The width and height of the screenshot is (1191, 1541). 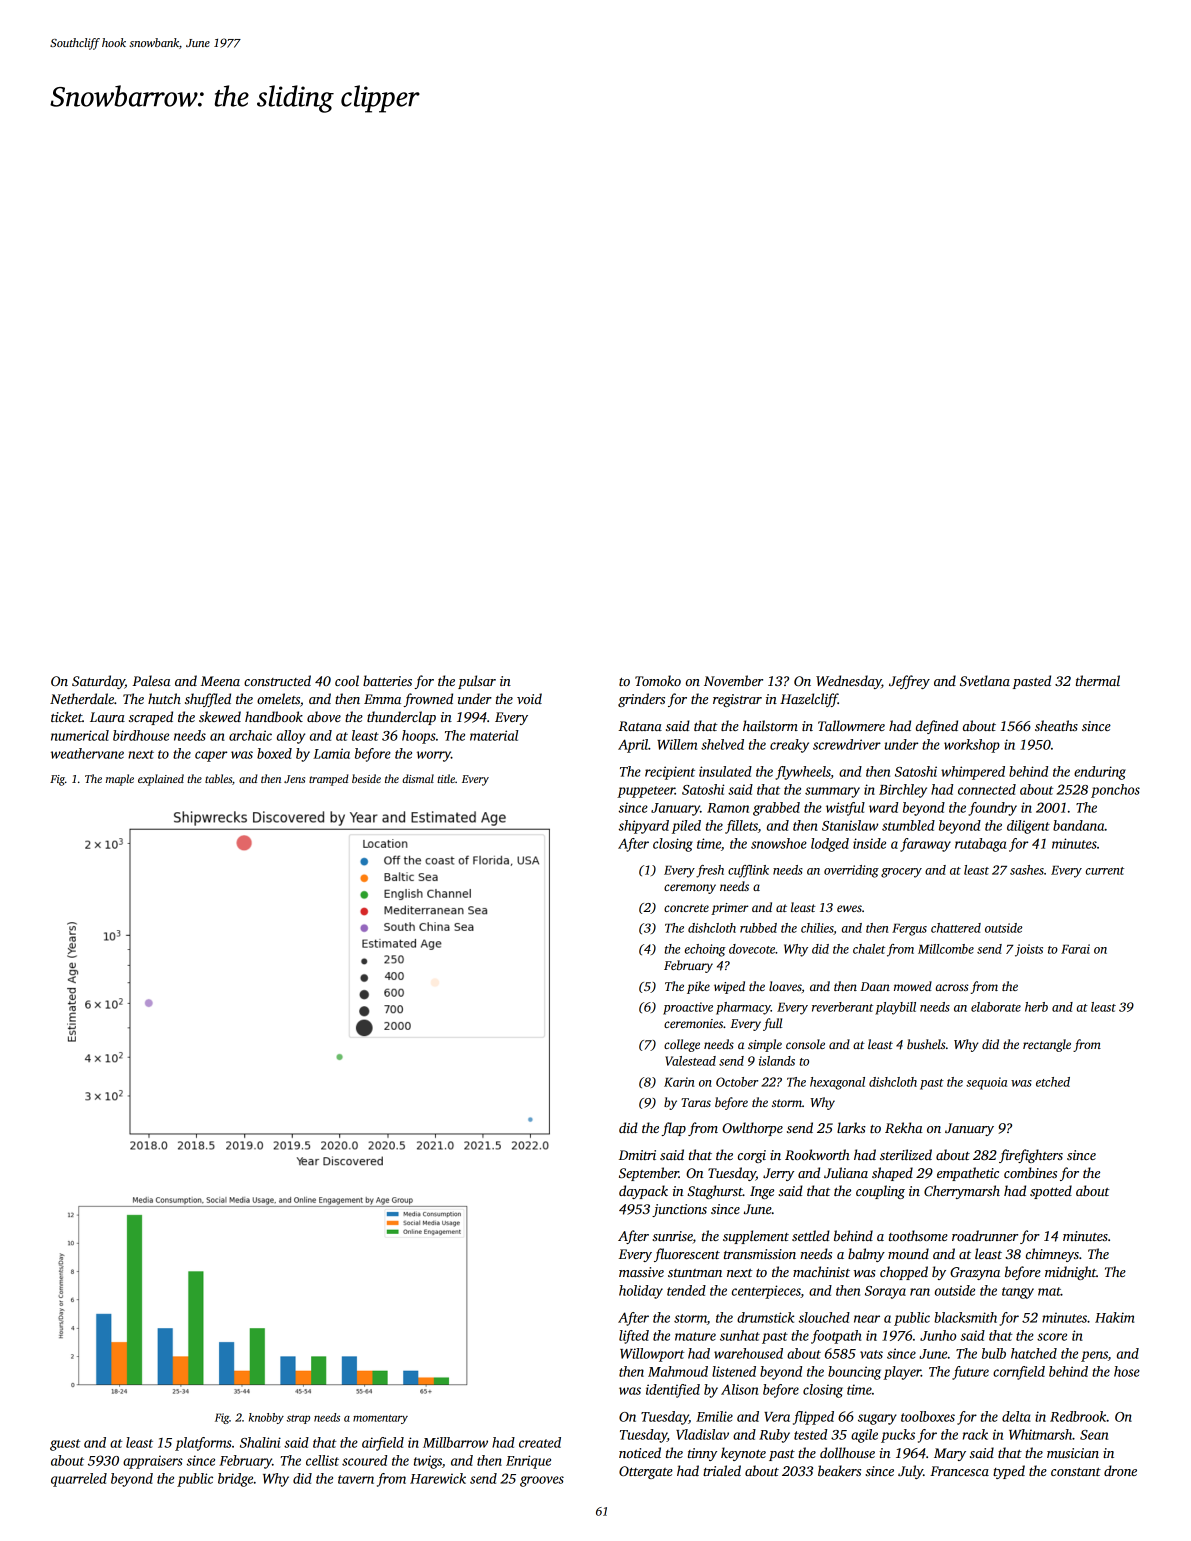 I want to click on lifted, so click(x=634, y=1337).
